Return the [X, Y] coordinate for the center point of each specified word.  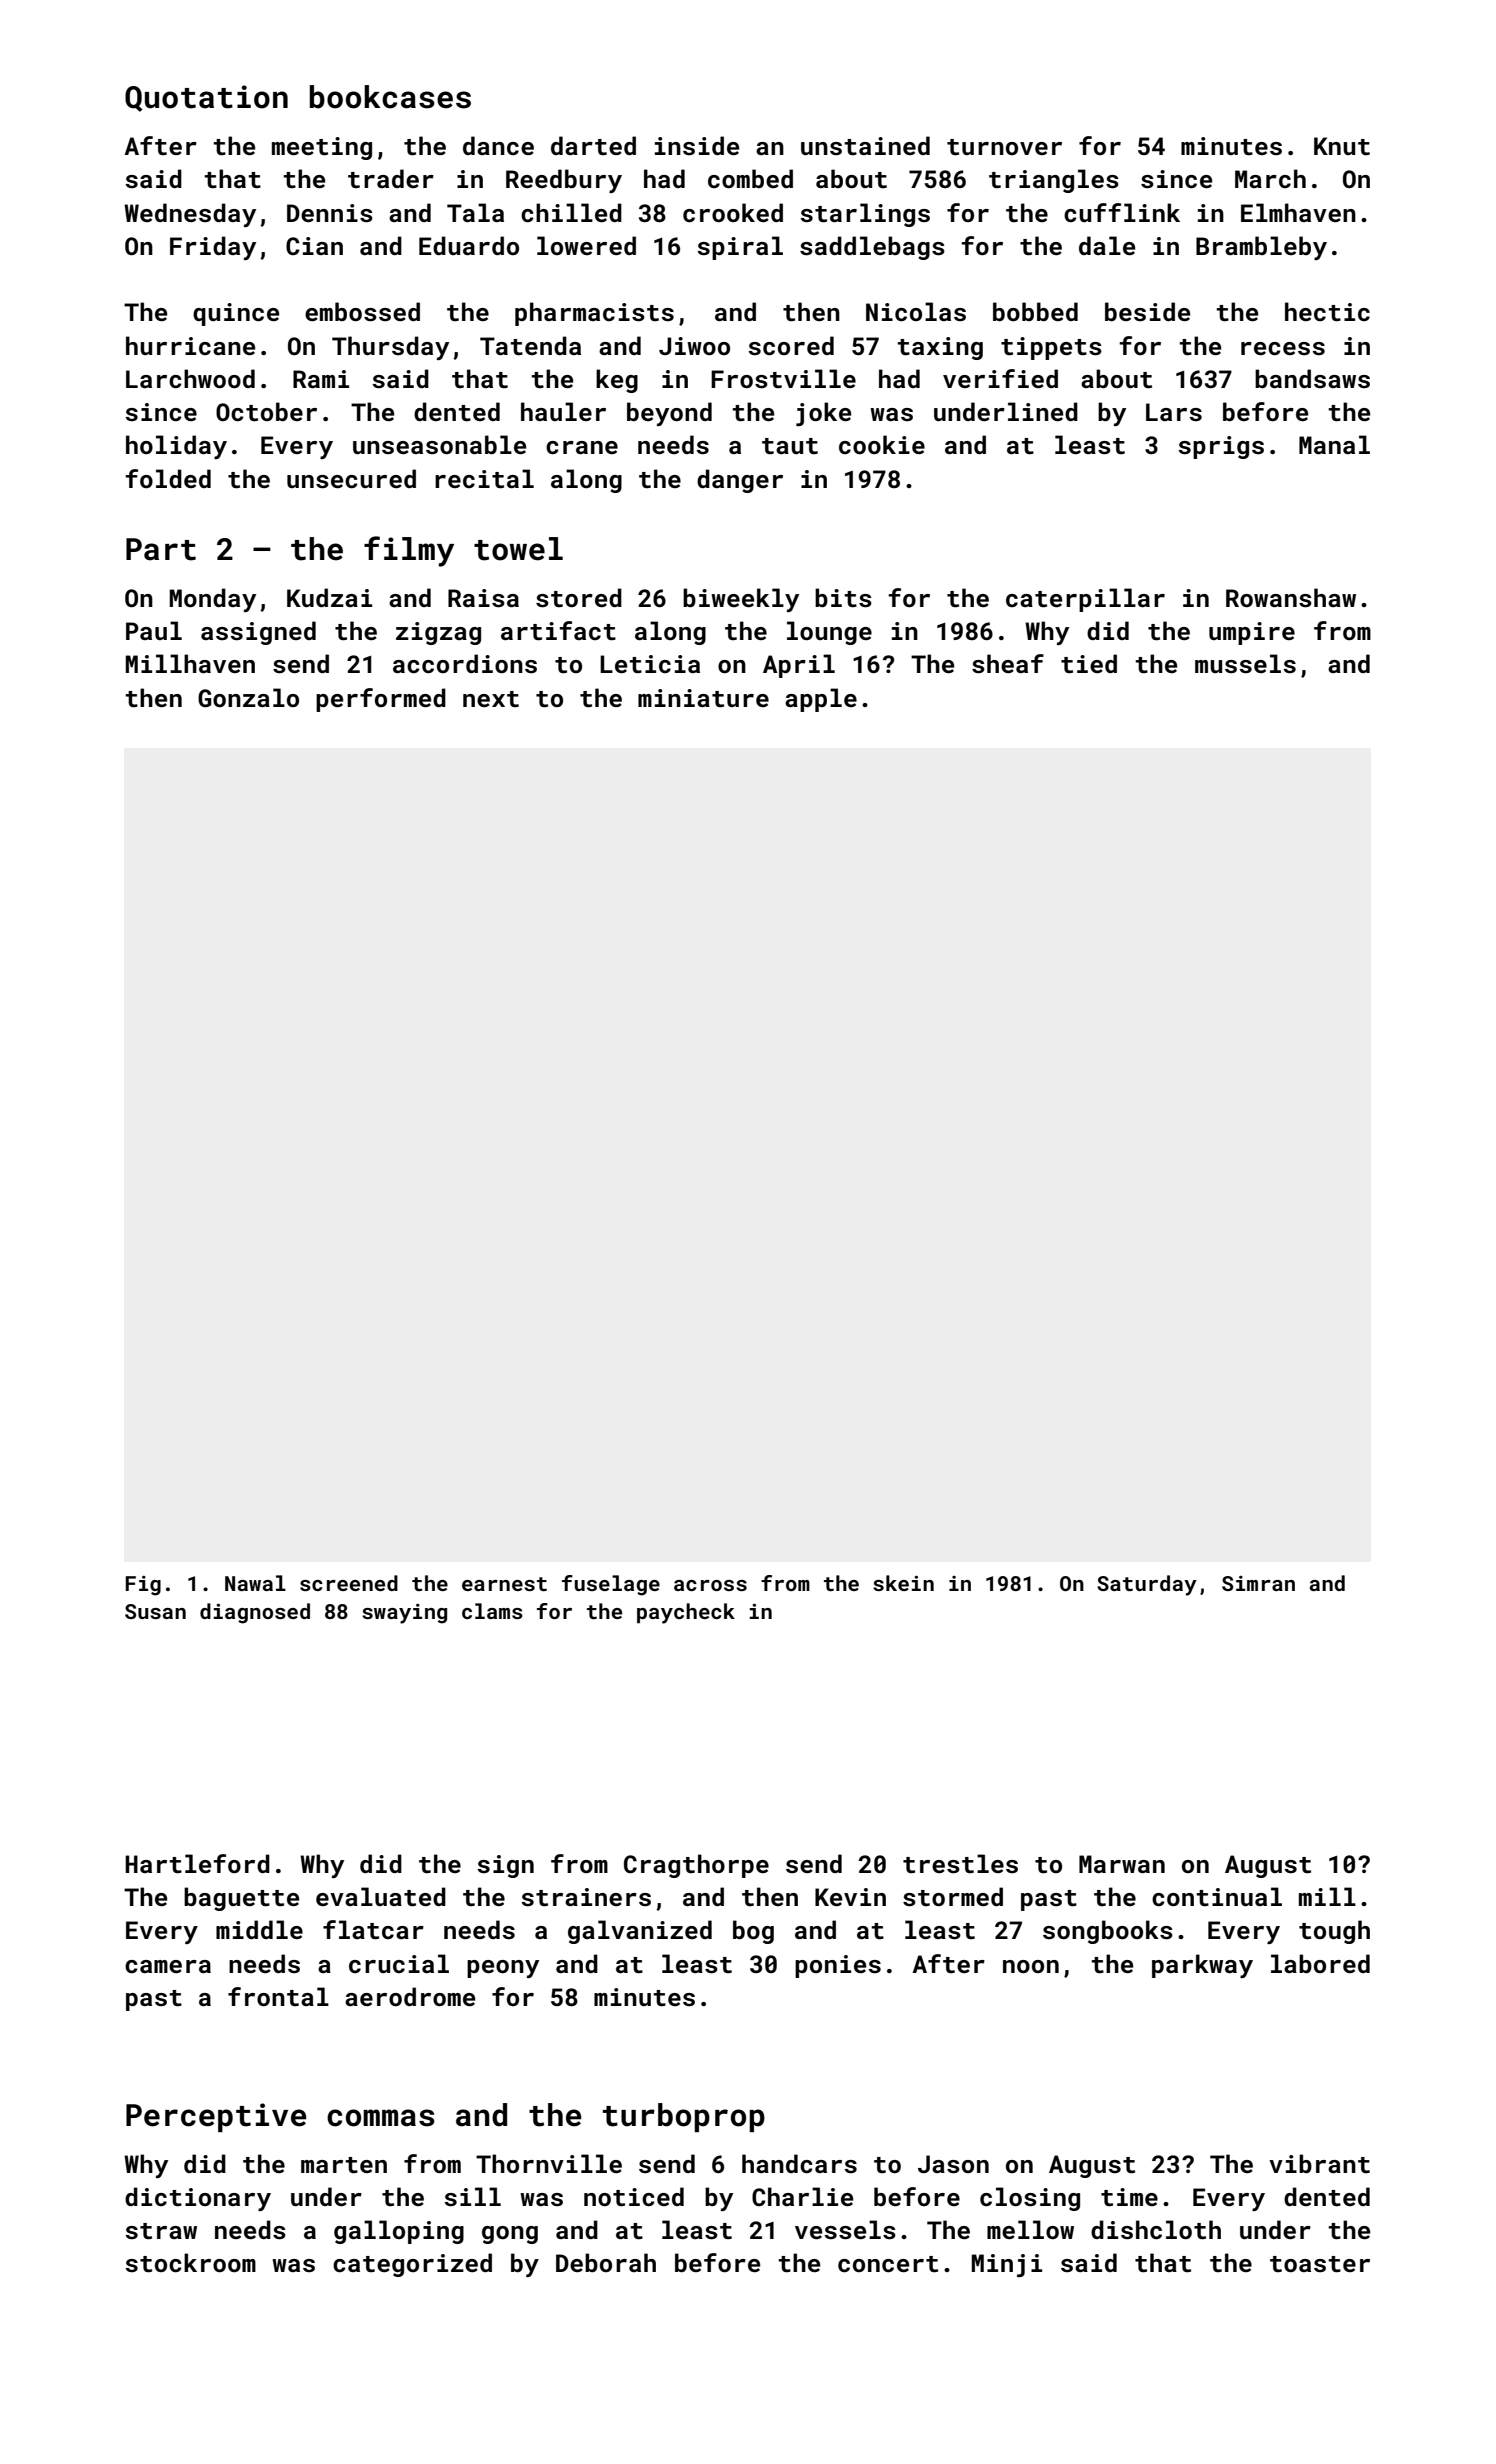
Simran [1258, 1583]
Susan [155, 1611]
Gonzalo [248, 697]
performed [381, 700]
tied [1089, 664]
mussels [1245, 664]
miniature [703, 698]
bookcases [390, 97]
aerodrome [410, 1996]
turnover [1004, 147]
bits [843, 598]
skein [903, 1583]
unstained [865, 146]
